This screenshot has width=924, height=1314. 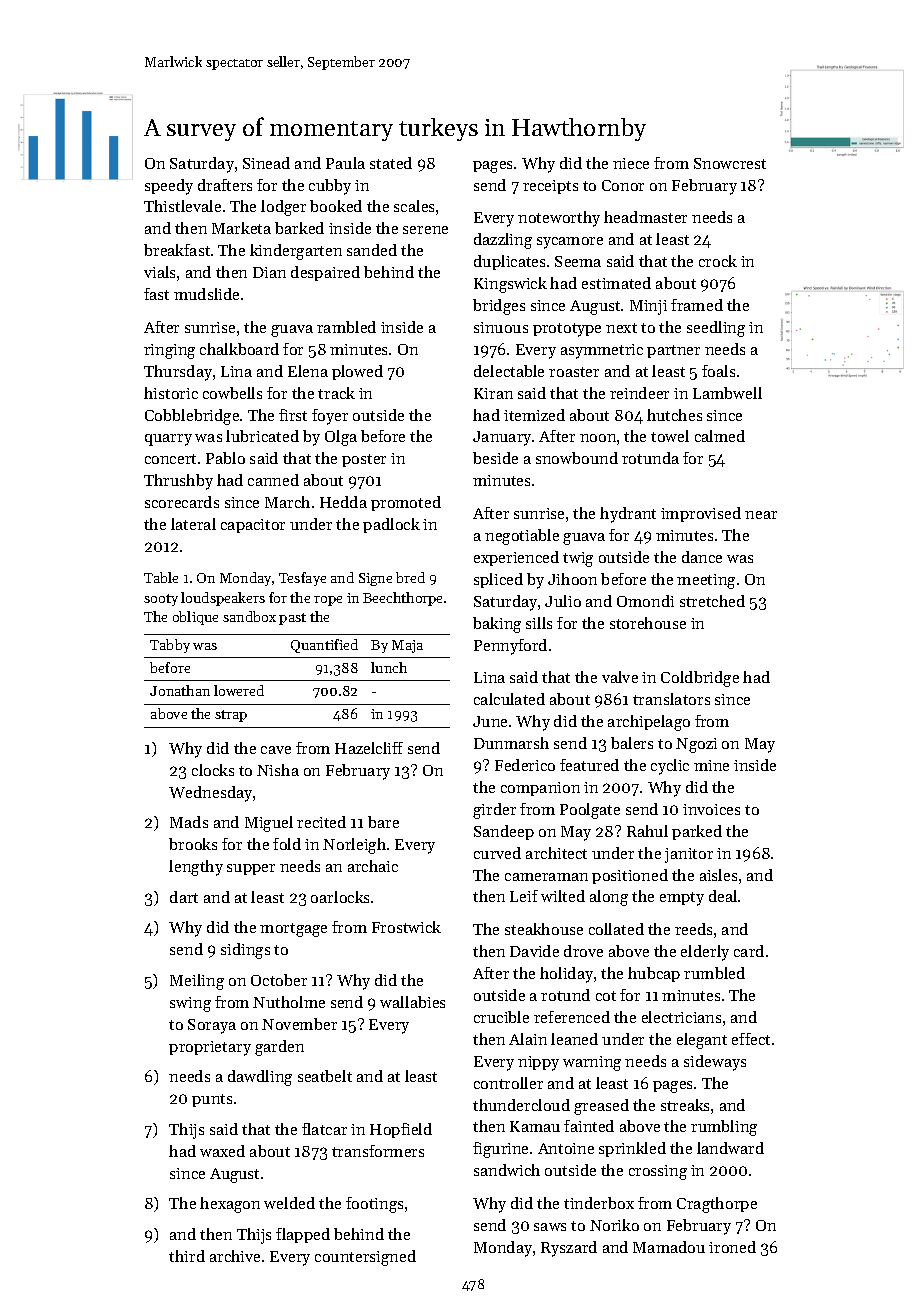 I want to click on Snowcrest, so click(x=730, y=163).
